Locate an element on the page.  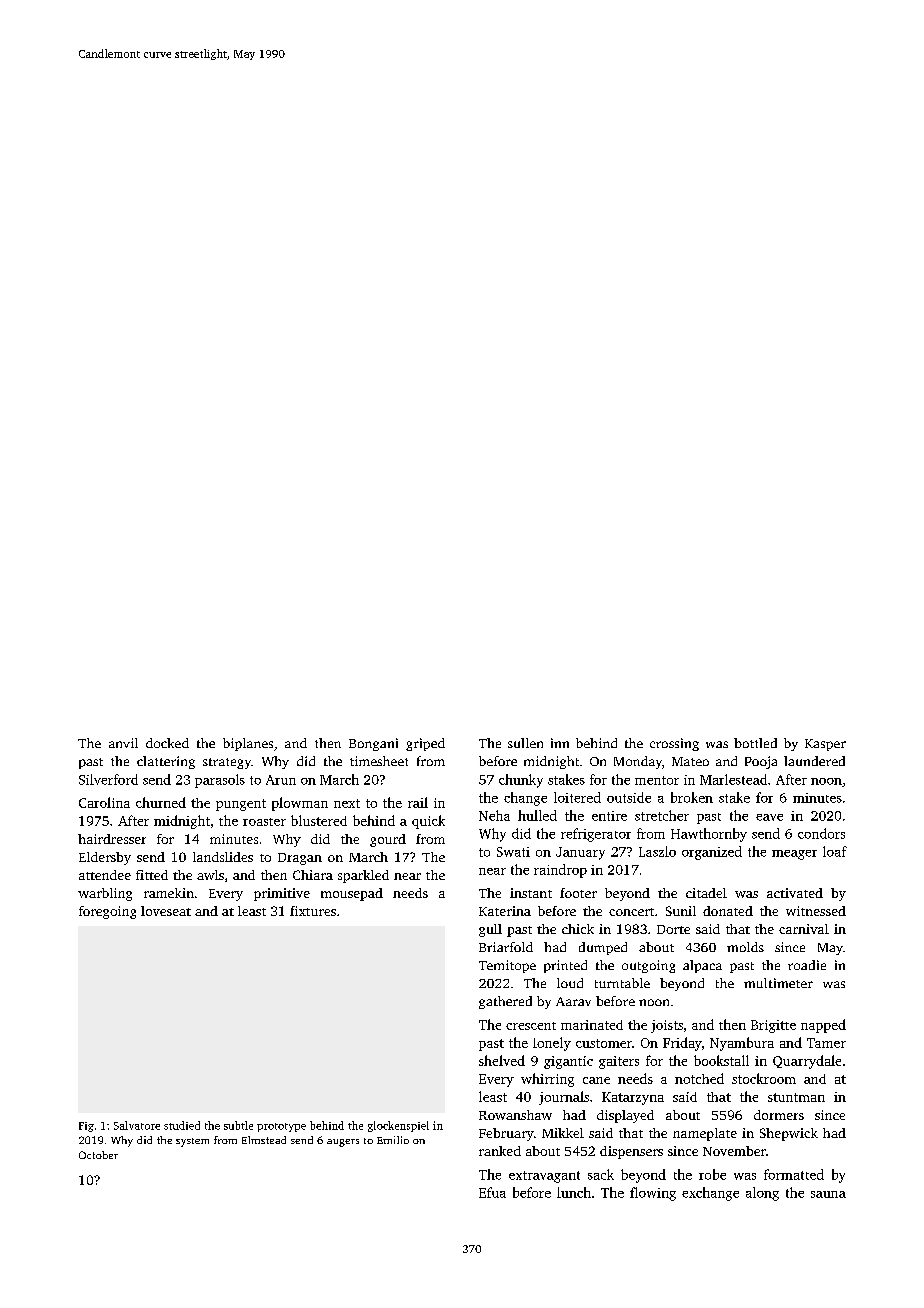
sauna is located at coordinates (828, 1194).
